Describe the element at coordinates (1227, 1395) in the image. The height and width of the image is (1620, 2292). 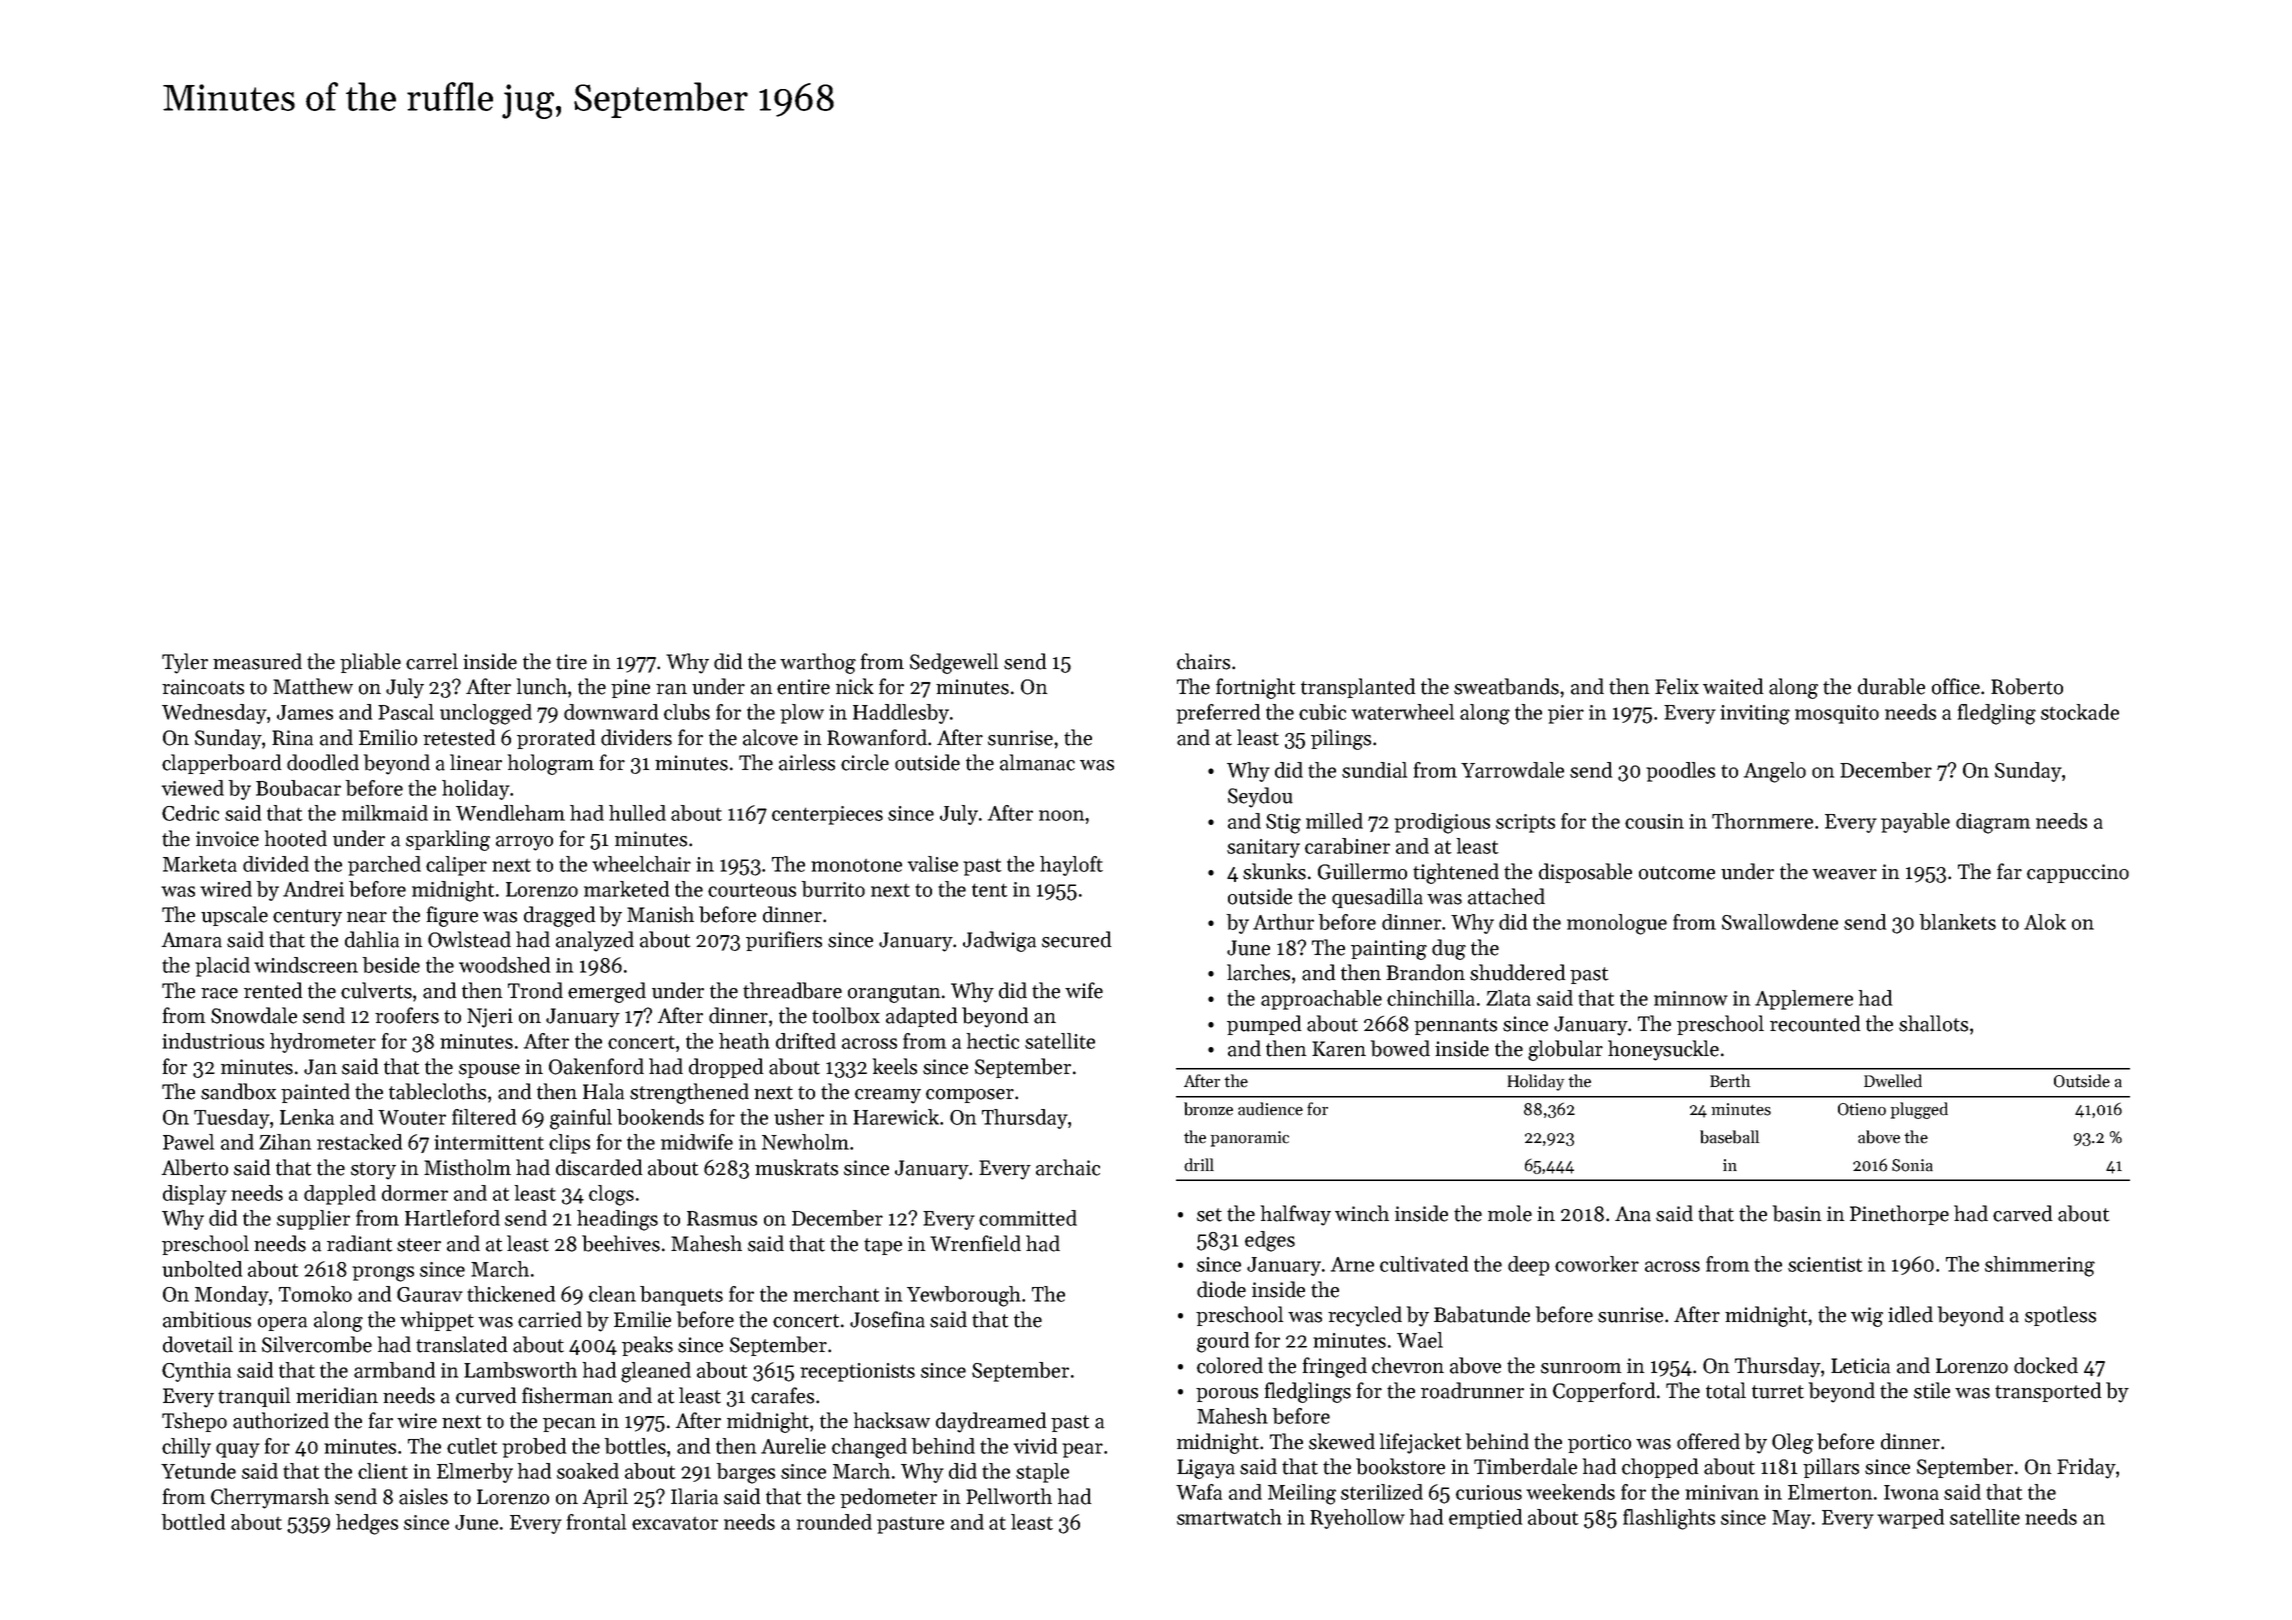
I see `porous` at that location.
